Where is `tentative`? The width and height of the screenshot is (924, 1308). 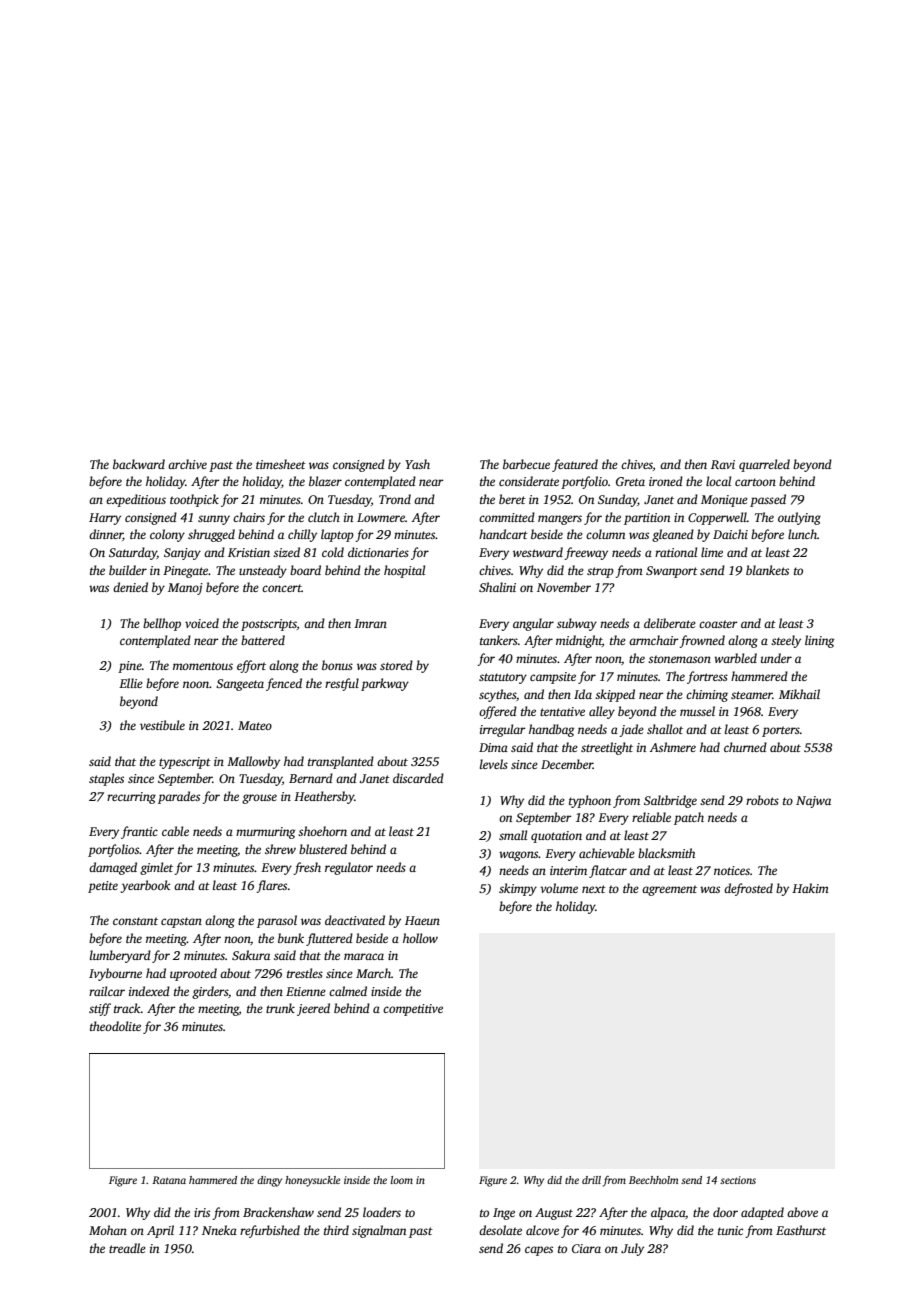
tentative is located at coordinates (562, 711).
